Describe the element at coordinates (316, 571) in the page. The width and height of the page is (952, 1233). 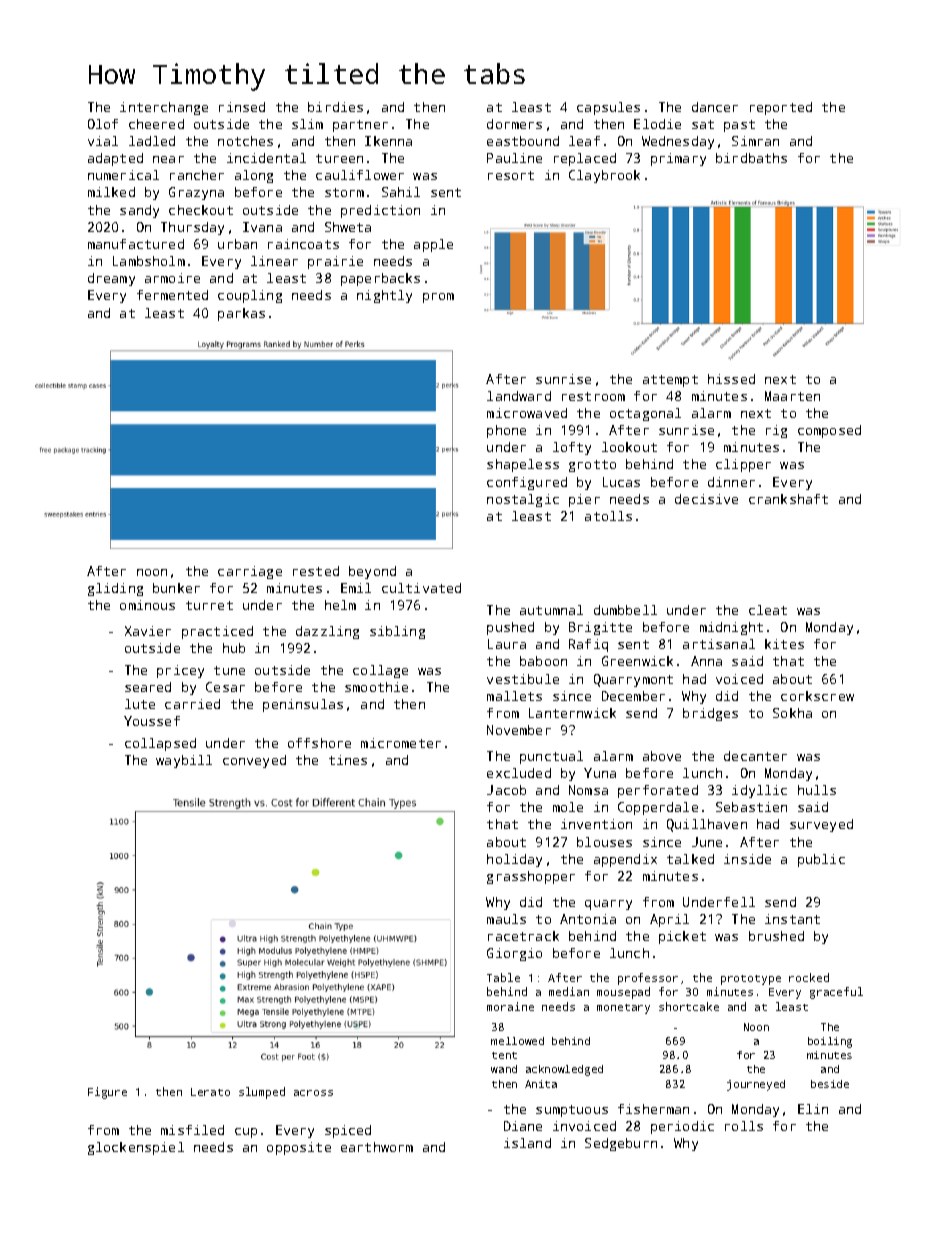
I see `rested` at that location.
